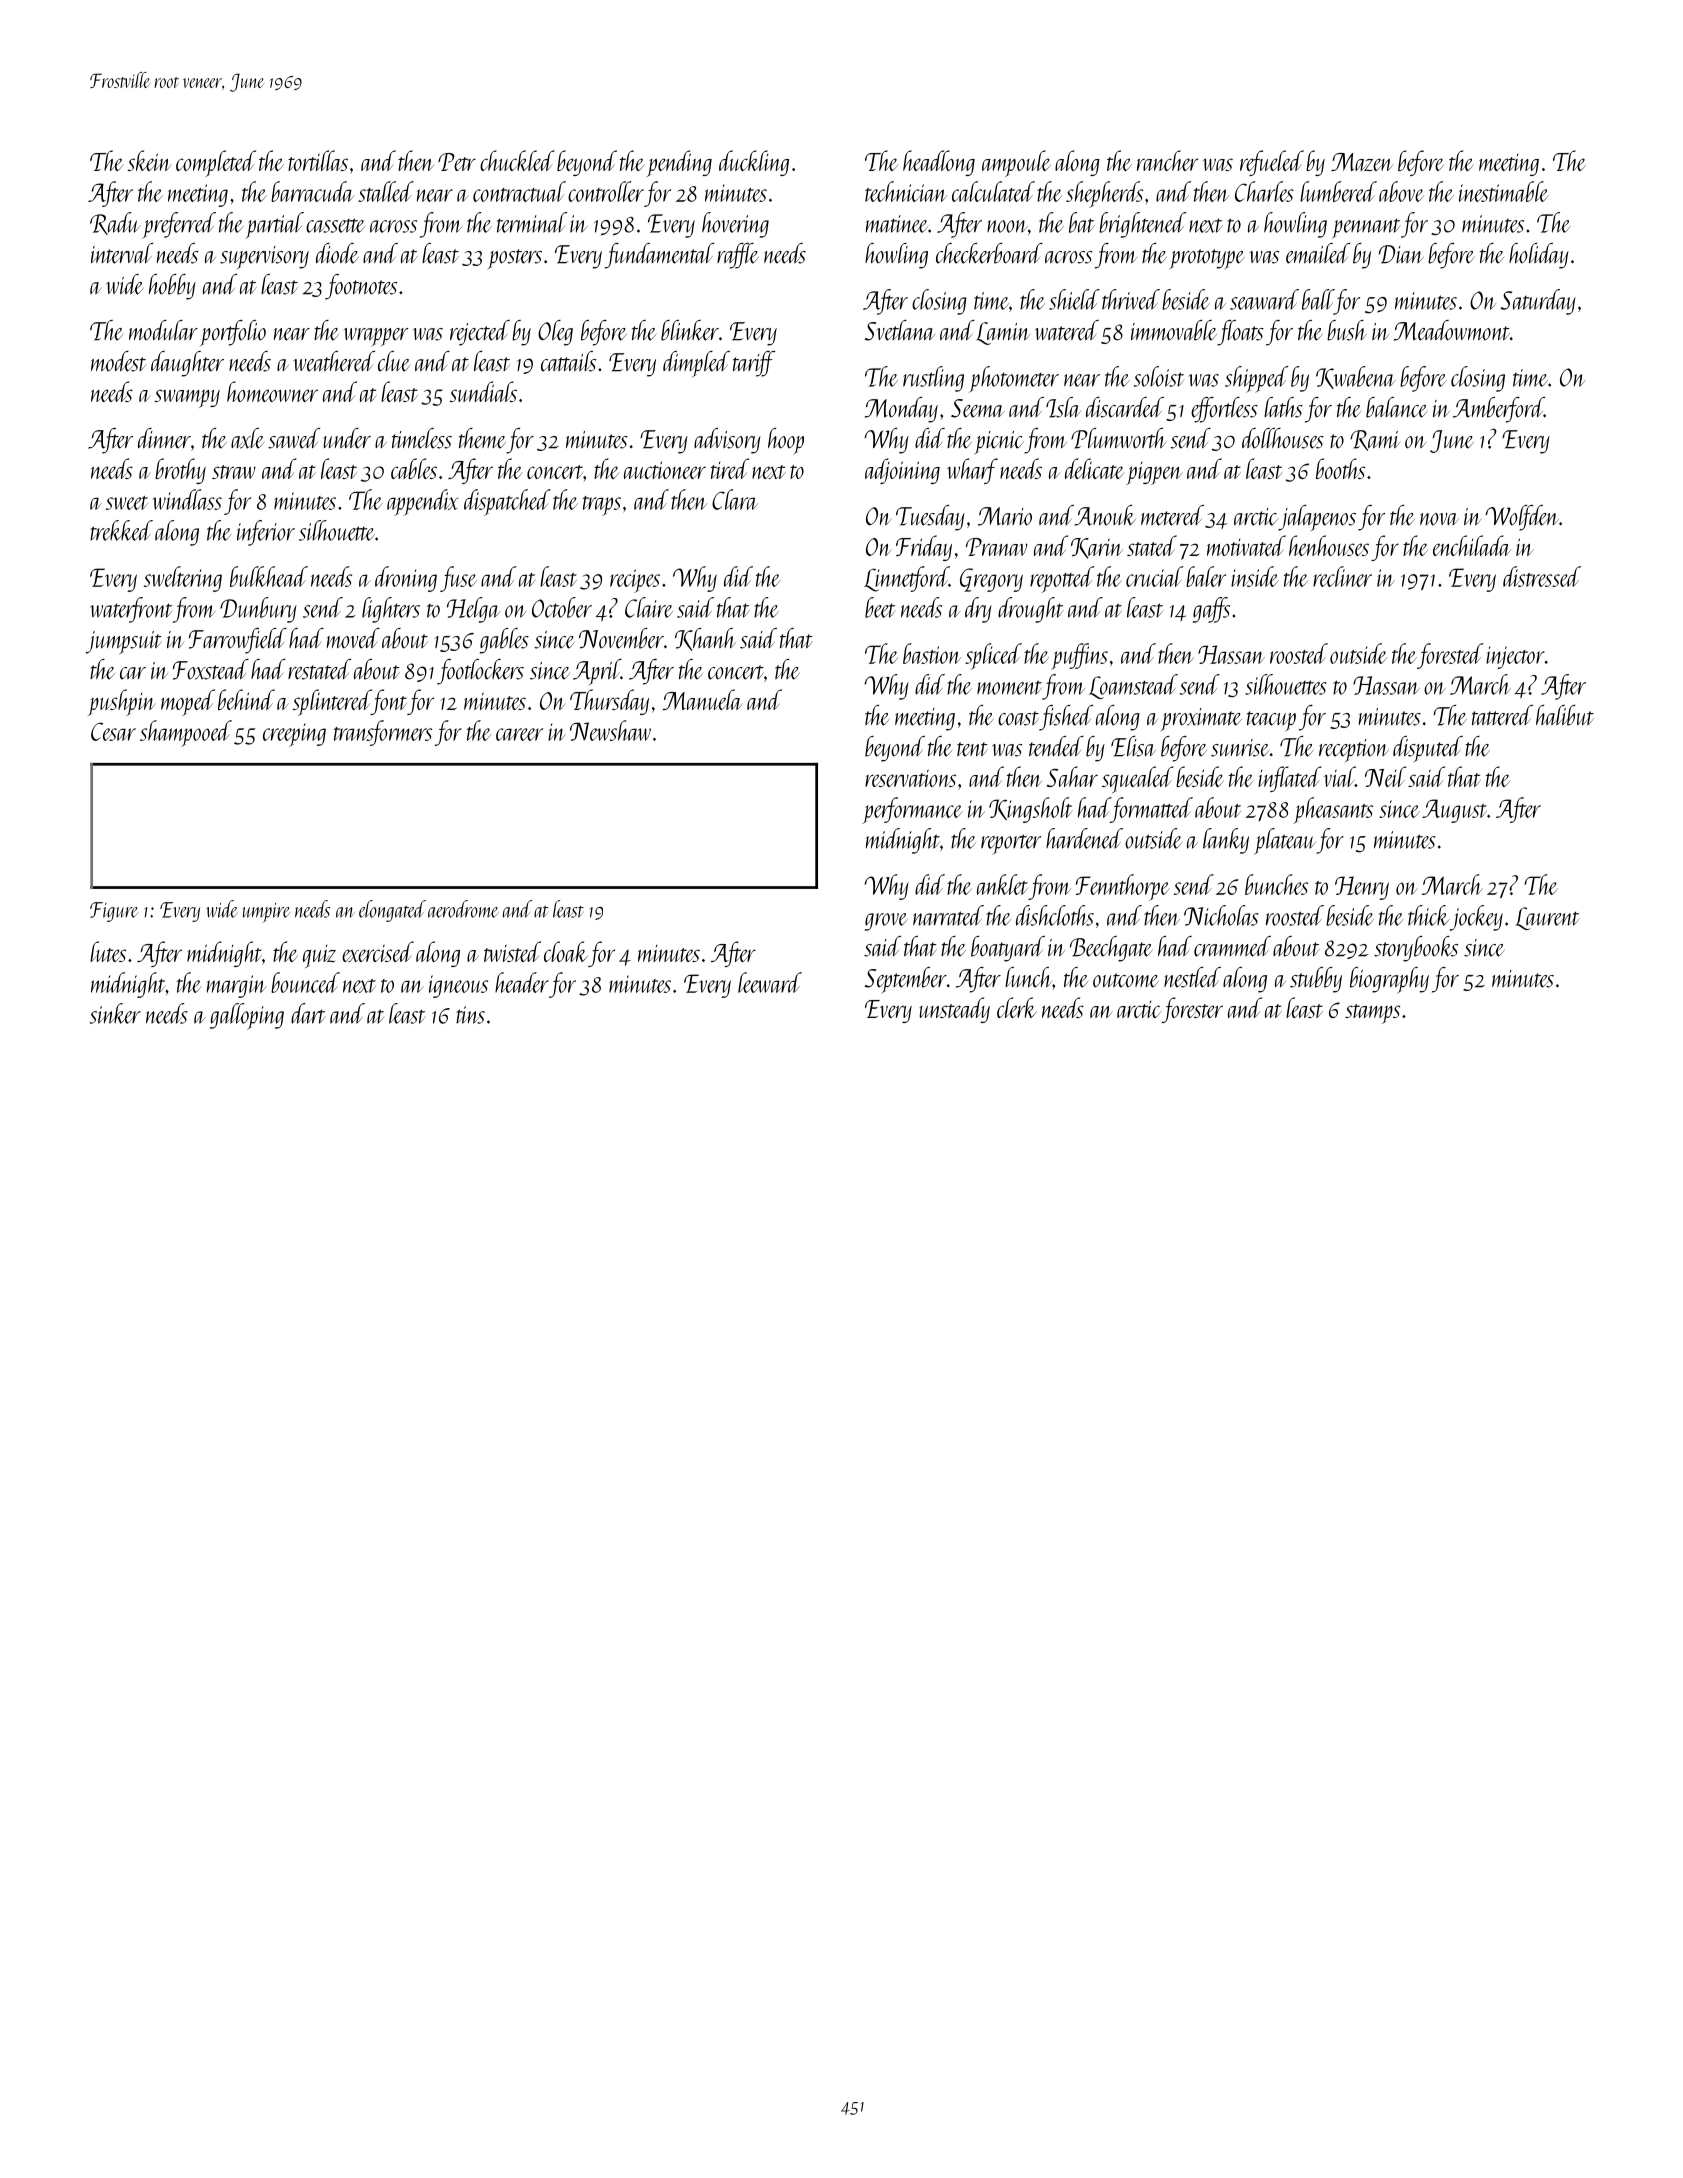 This screenshot has width=1683, height=2178. What do you see at coordinates (897, 224) in the screenshot?
I see `matinee` at bounding box center [897, 224].
